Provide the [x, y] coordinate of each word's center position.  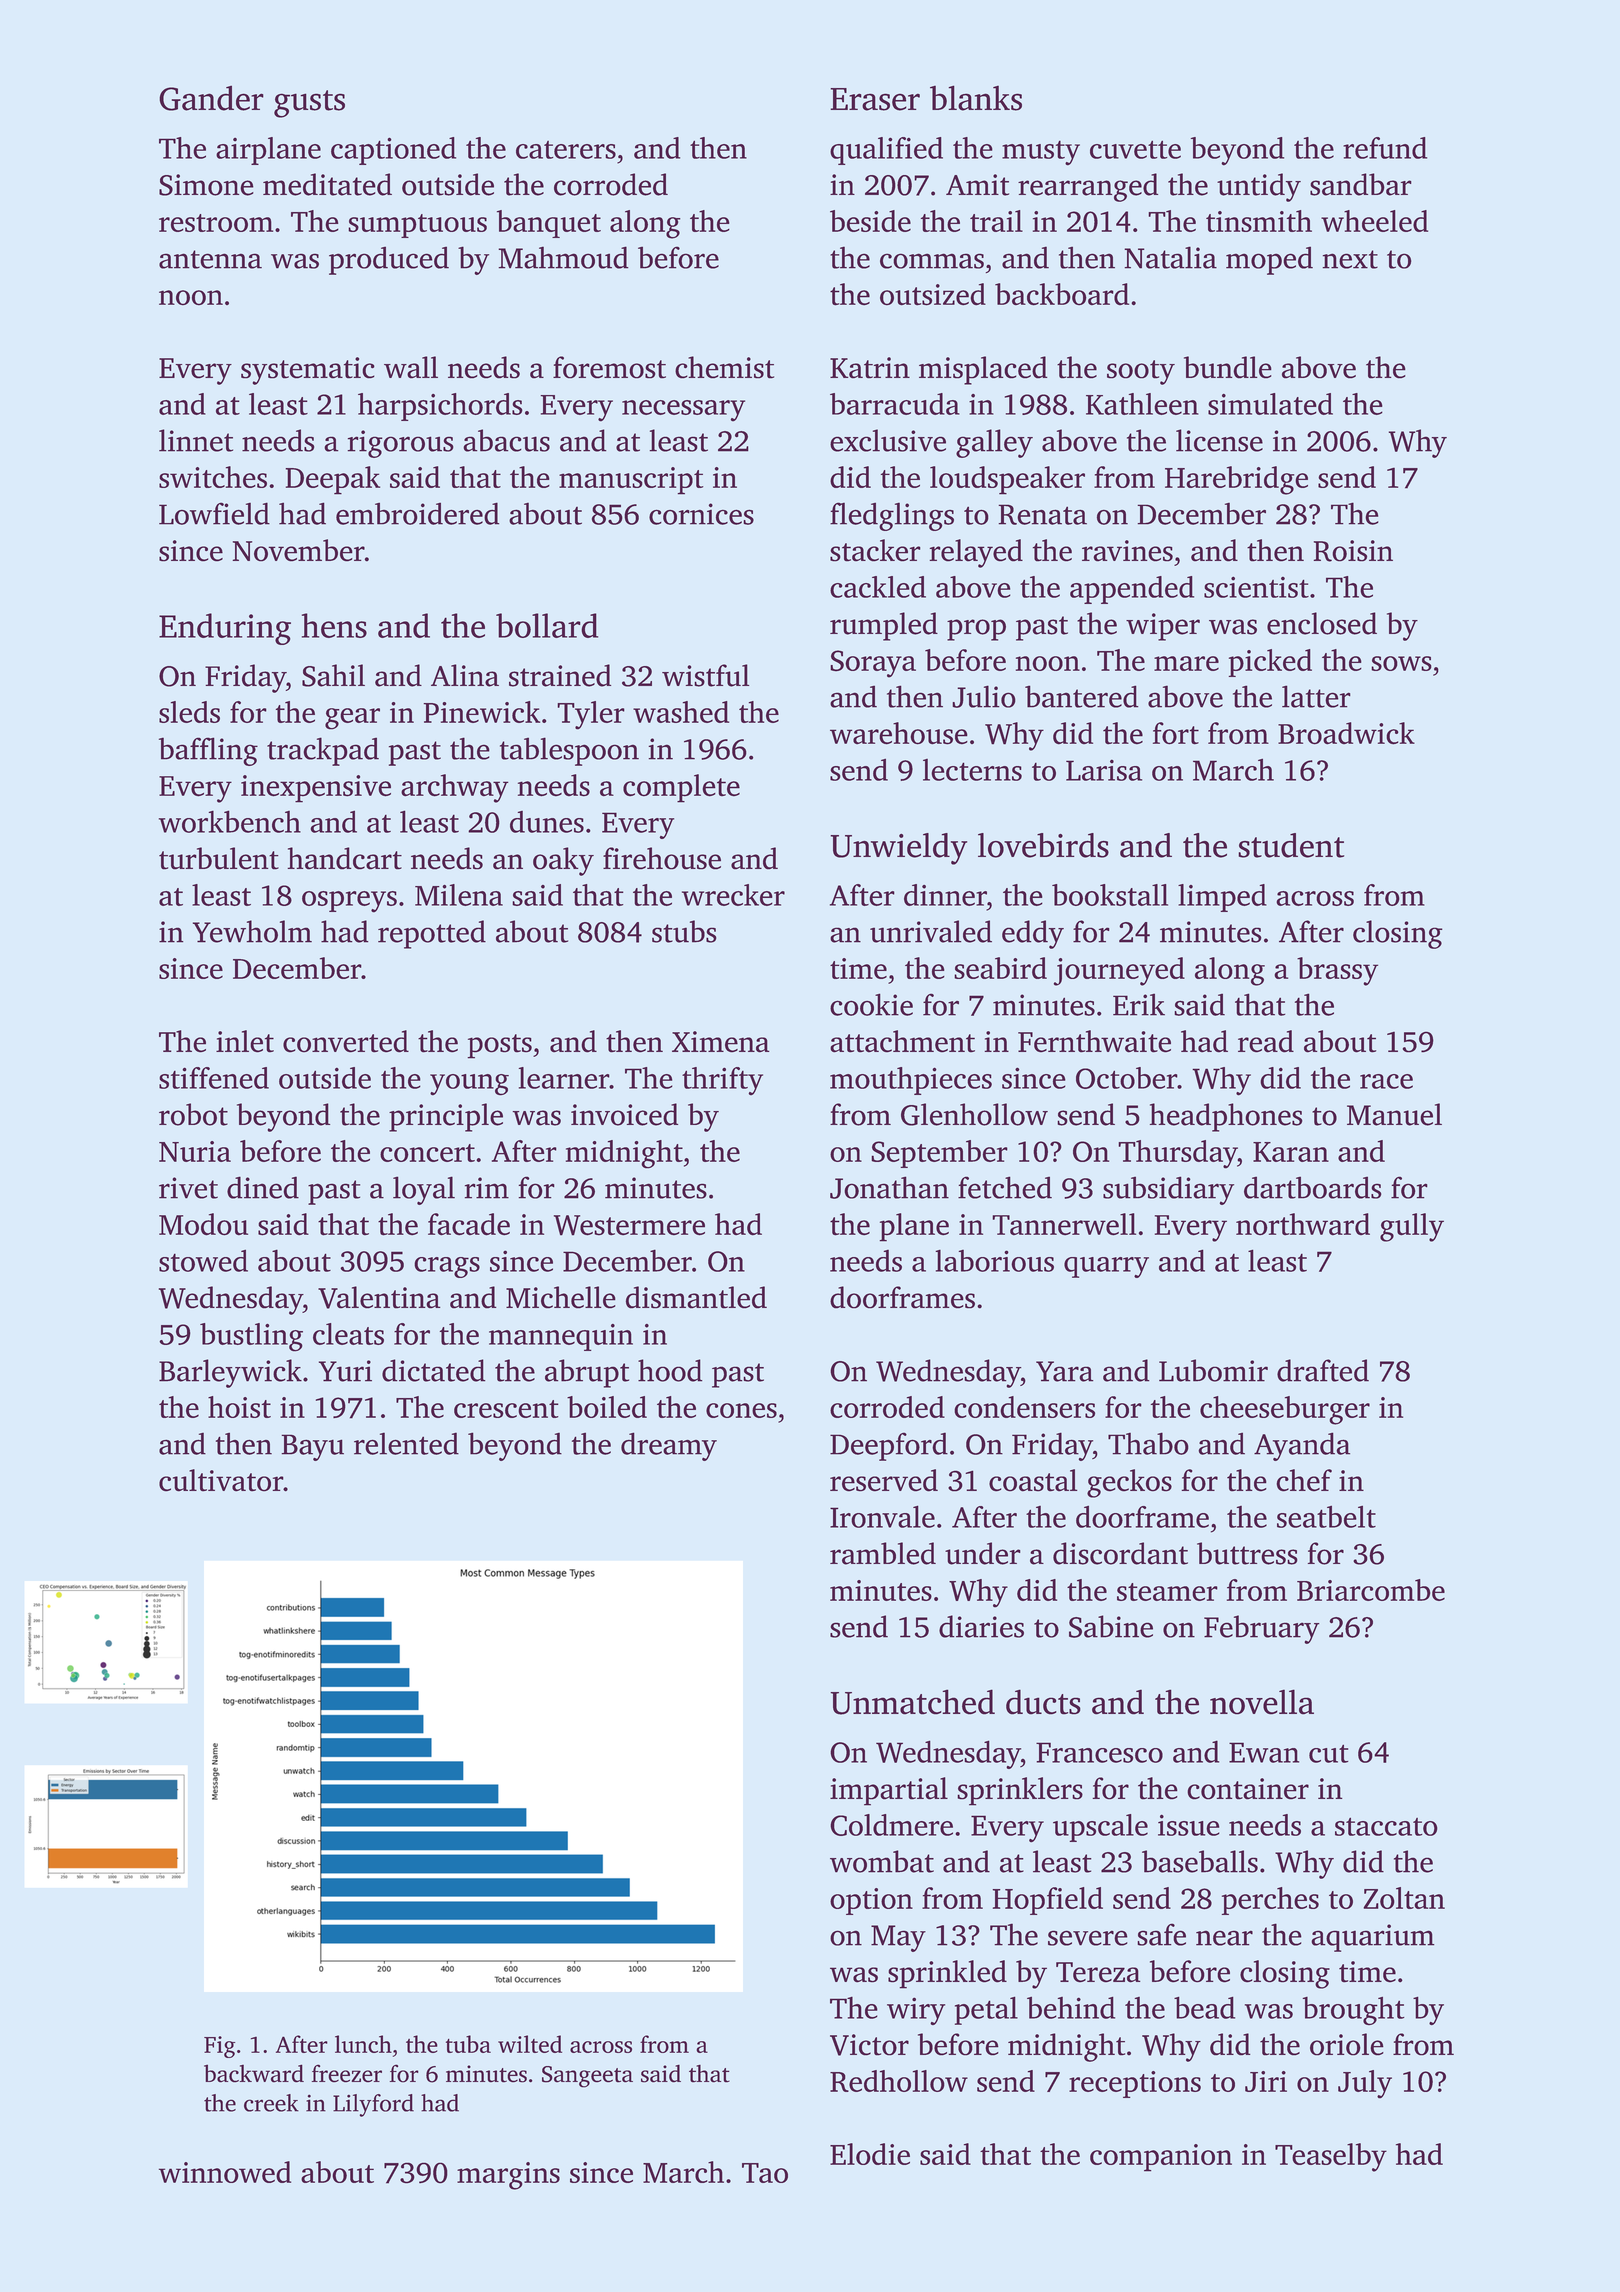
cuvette [1135, 149]
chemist [724, 367]
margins [508, 2176]
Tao [765, 2173]
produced [389, 260]
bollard [547, 625]
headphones [1226, 1117]
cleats [348, 1334]
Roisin [1353, 551]
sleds [189, 712]
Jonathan [889, 1187]
